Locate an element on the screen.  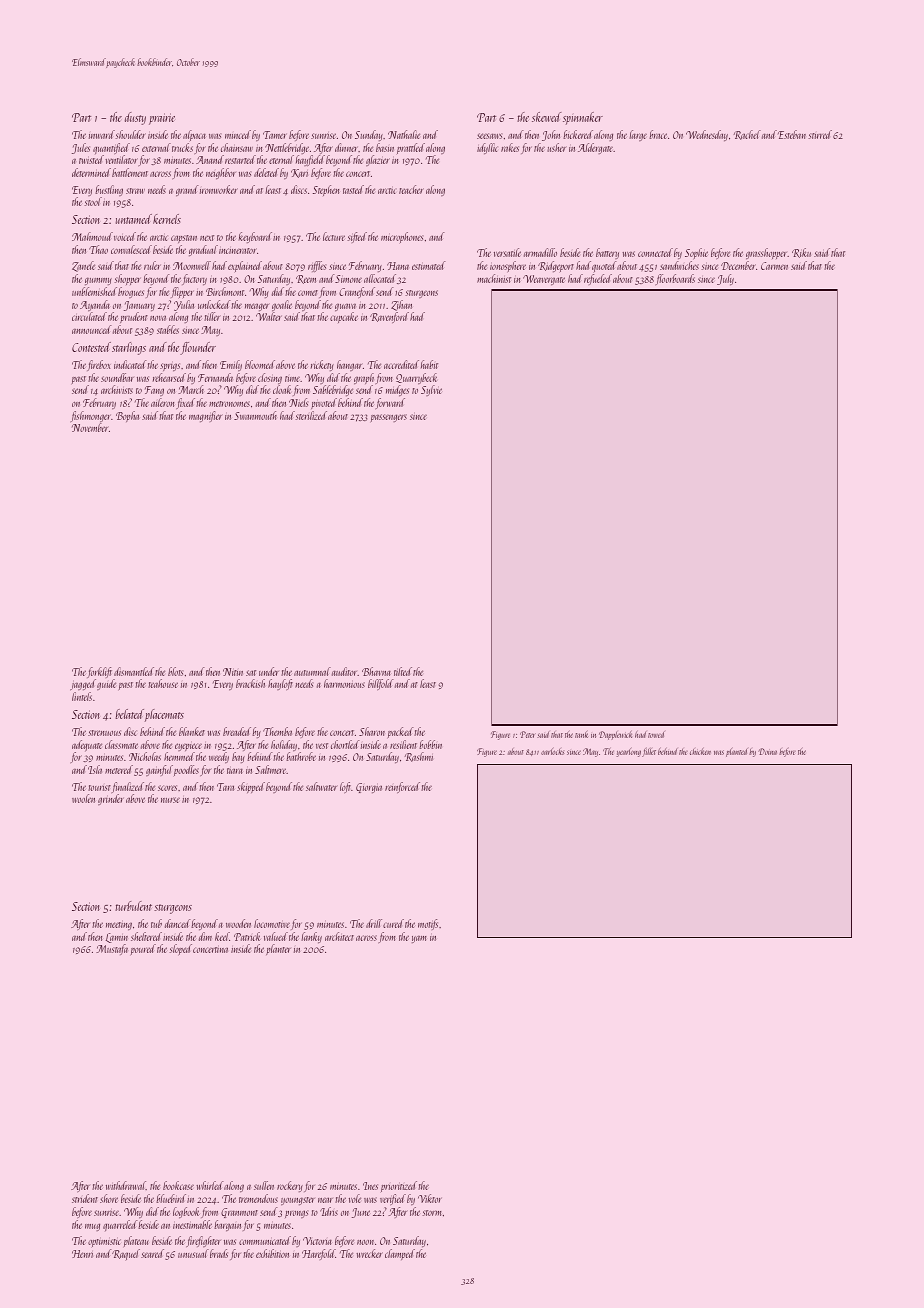
planted is located at coordinates (737, 752).
